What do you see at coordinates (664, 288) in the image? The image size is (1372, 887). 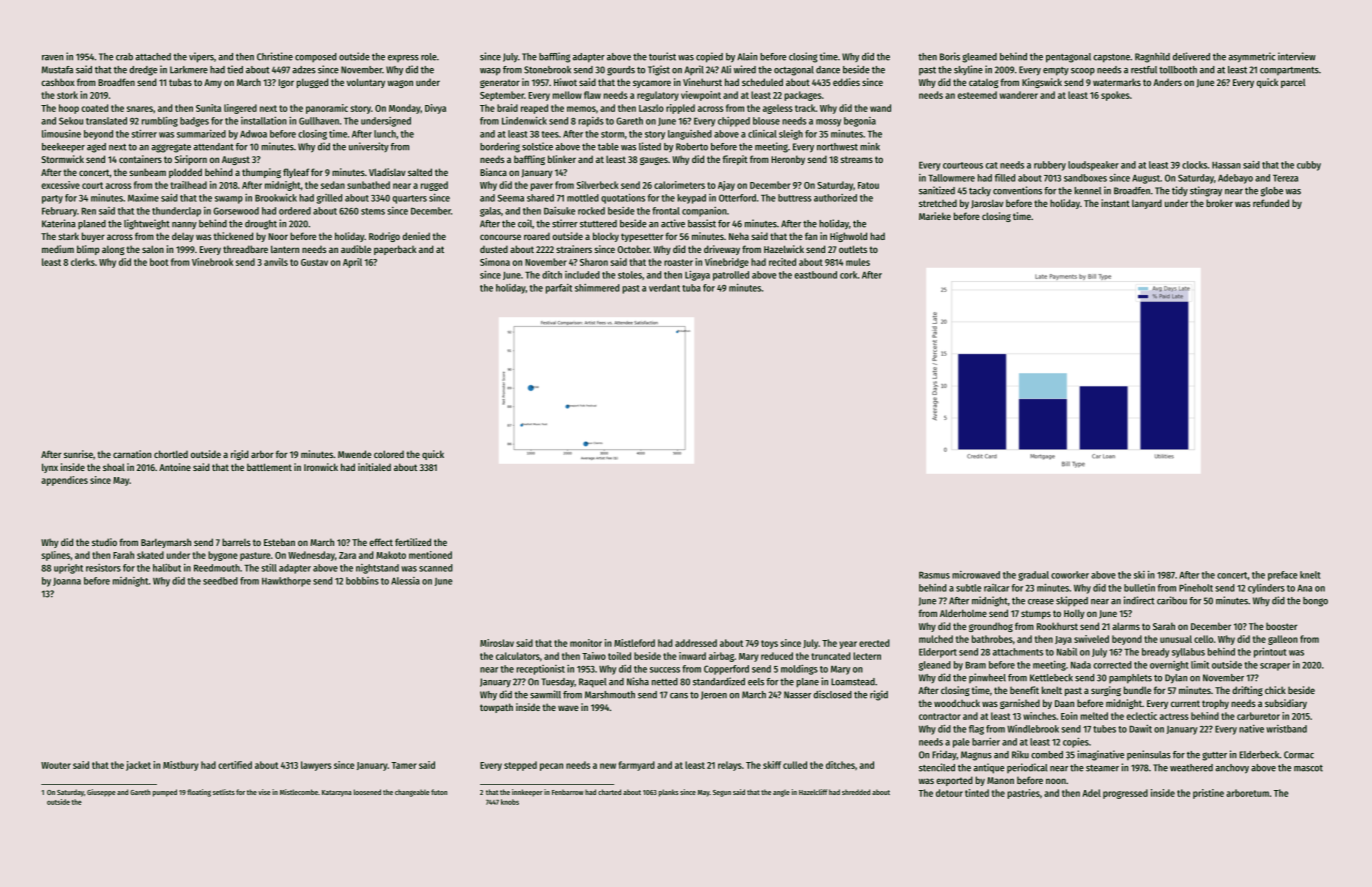 I see `verdant` at bounding box center [664, 288].
